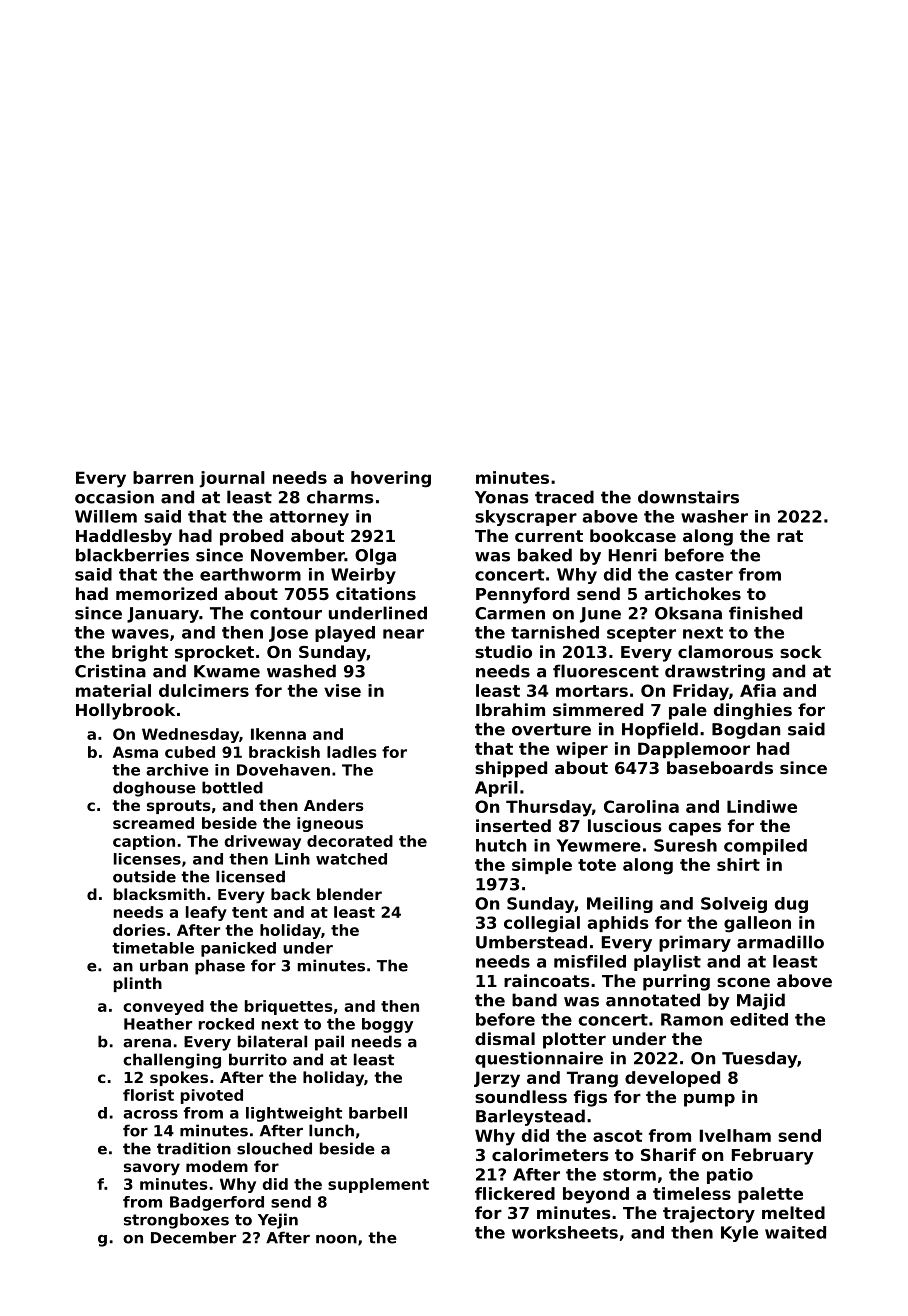 The width and height of the screenshot is (908, 1316). Describe the element at coordinates (704, 575) in the screenshot. I see `caster` at that location.
